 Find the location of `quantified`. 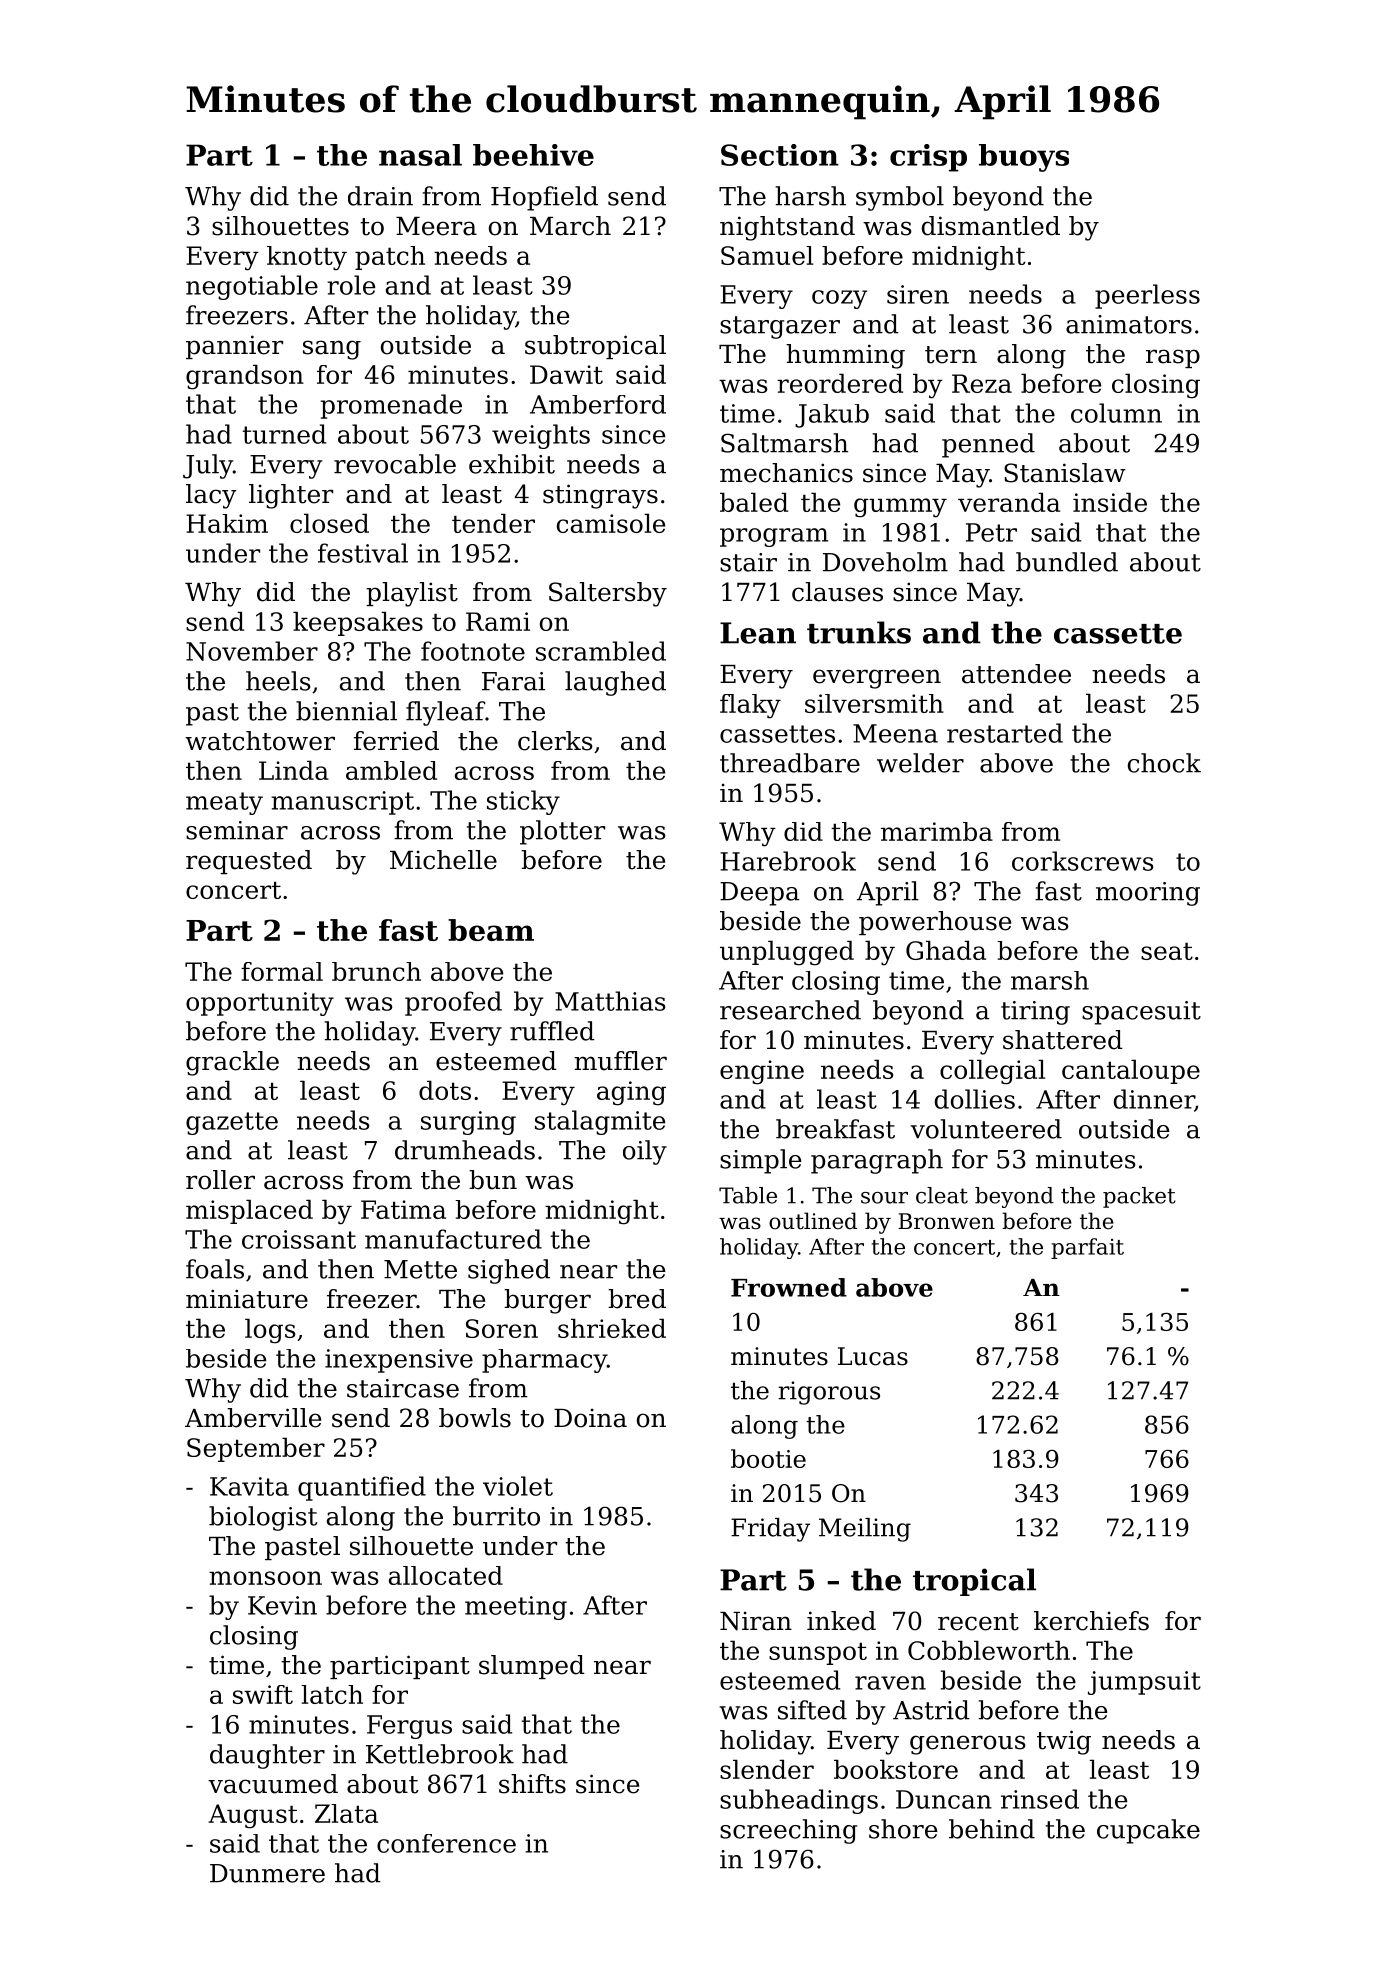

quantified is located at coordinates (362, 1488).
